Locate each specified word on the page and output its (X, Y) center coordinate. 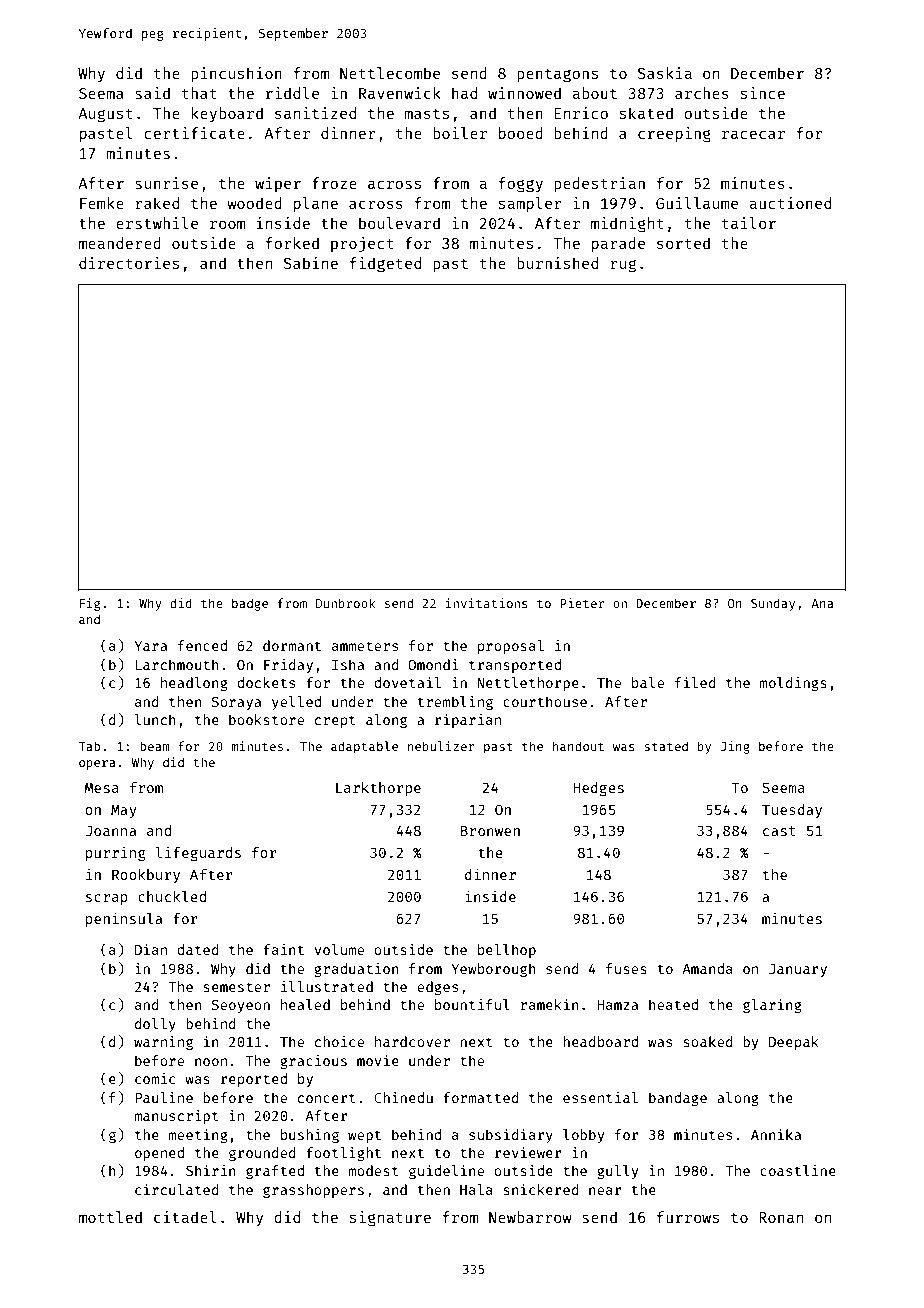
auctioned (790, 203)
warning (163, 1043)
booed (521, 133)
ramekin (549, 1004)
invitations (487, 603)
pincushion (236, 74)
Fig (90, 604)
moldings (793, 684)
